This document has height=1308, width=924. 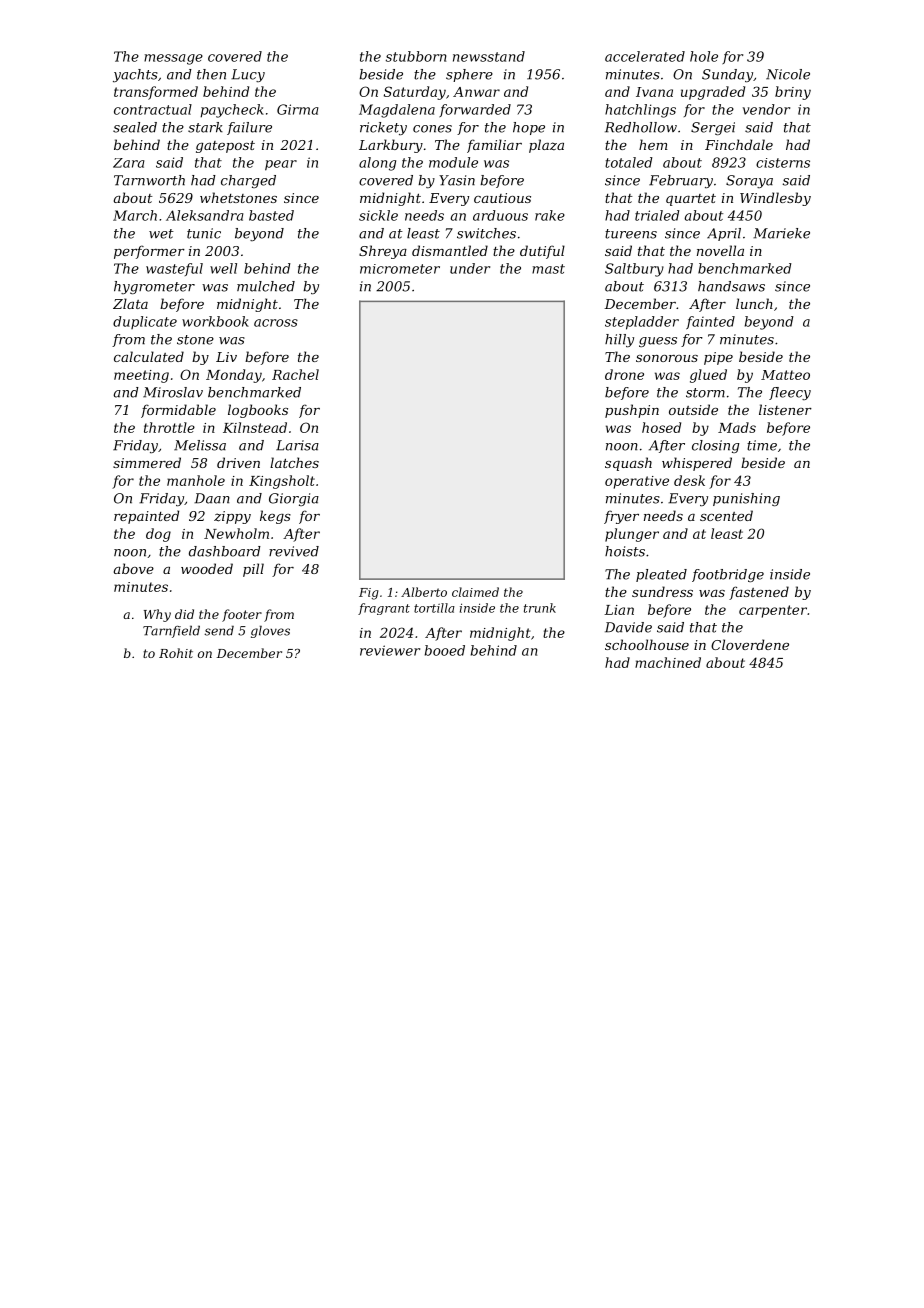 I want to click on throttle, so click(x=169, y=427).
